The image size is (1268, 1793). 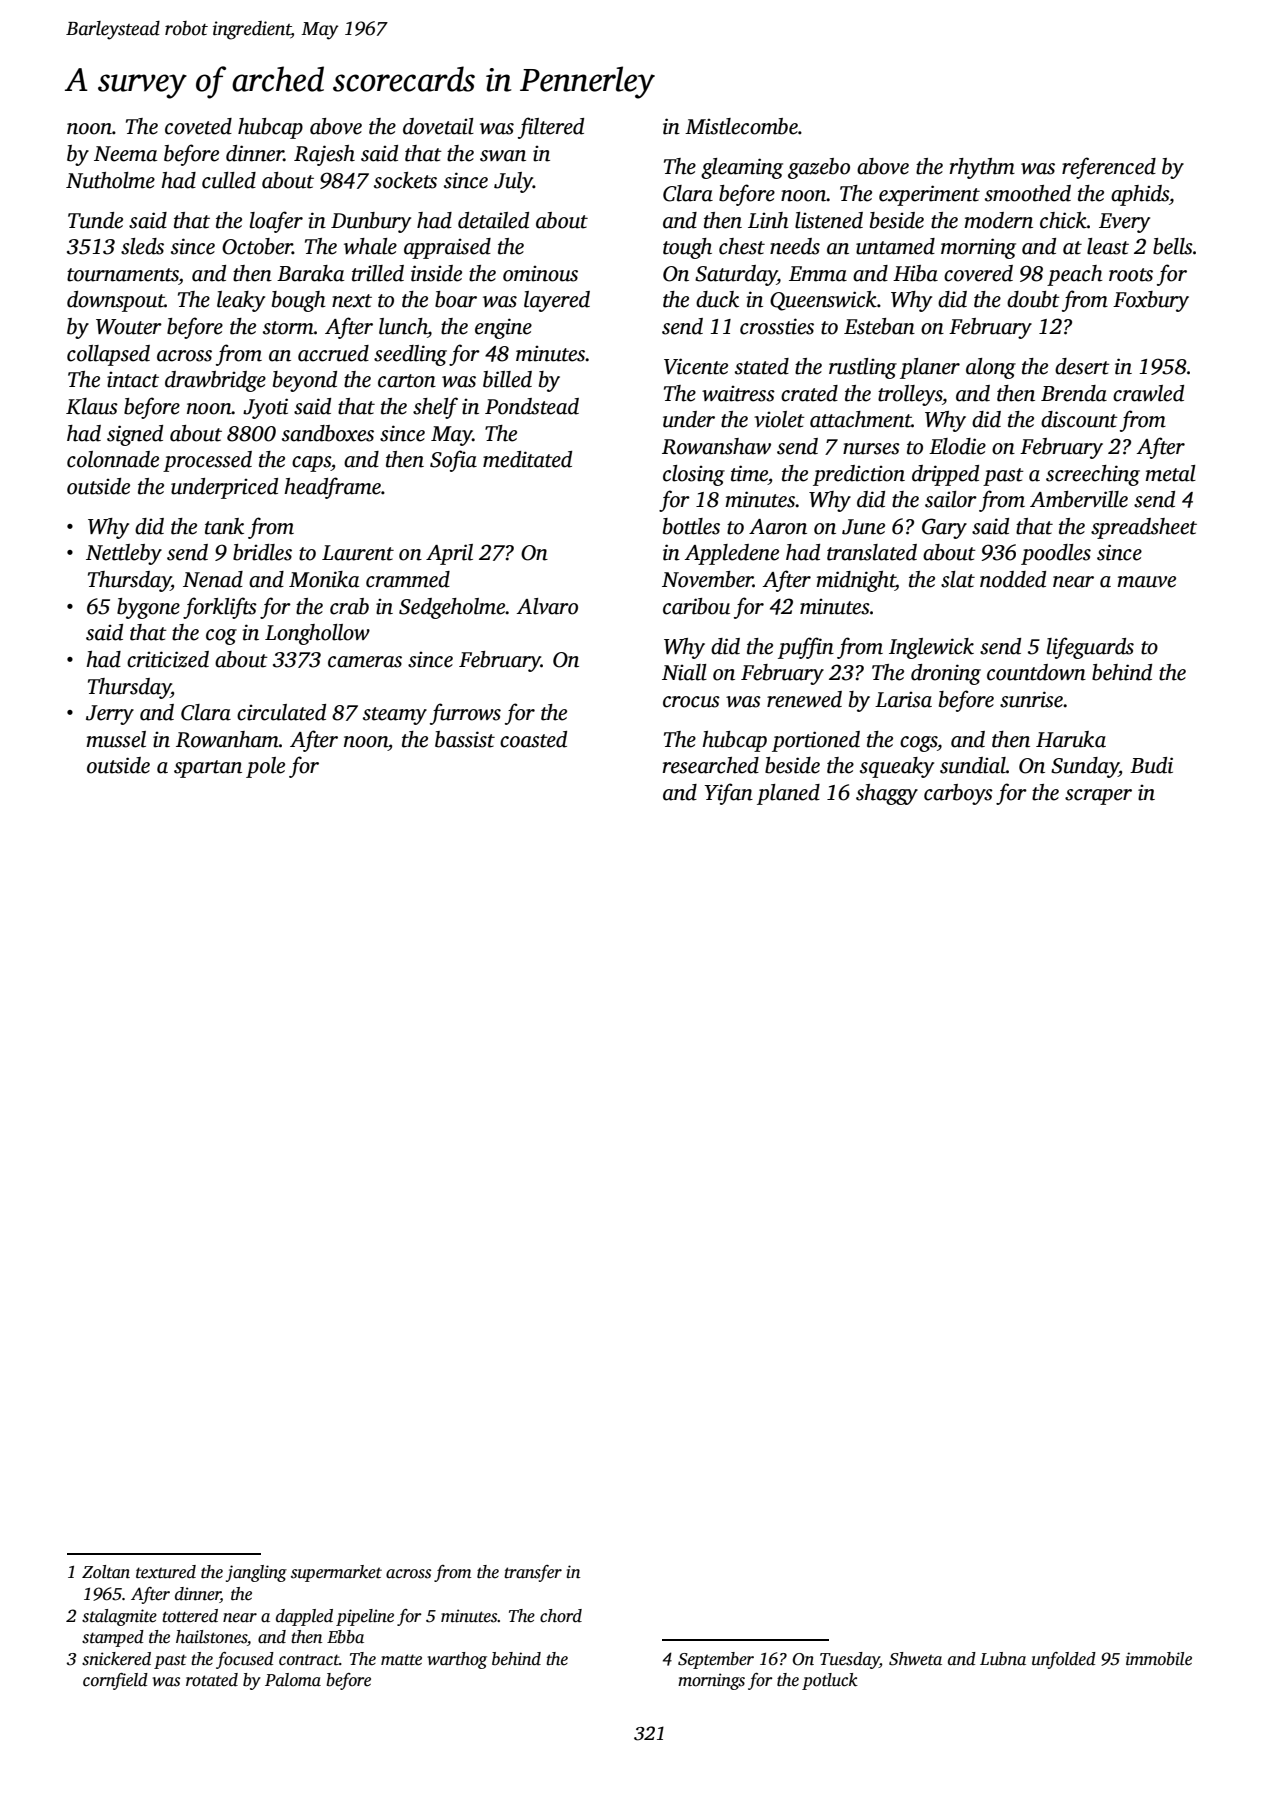 What do you see at coordinates (265, 767) in the screenshot?
I see `pole` at bounding box center [265, 767].
